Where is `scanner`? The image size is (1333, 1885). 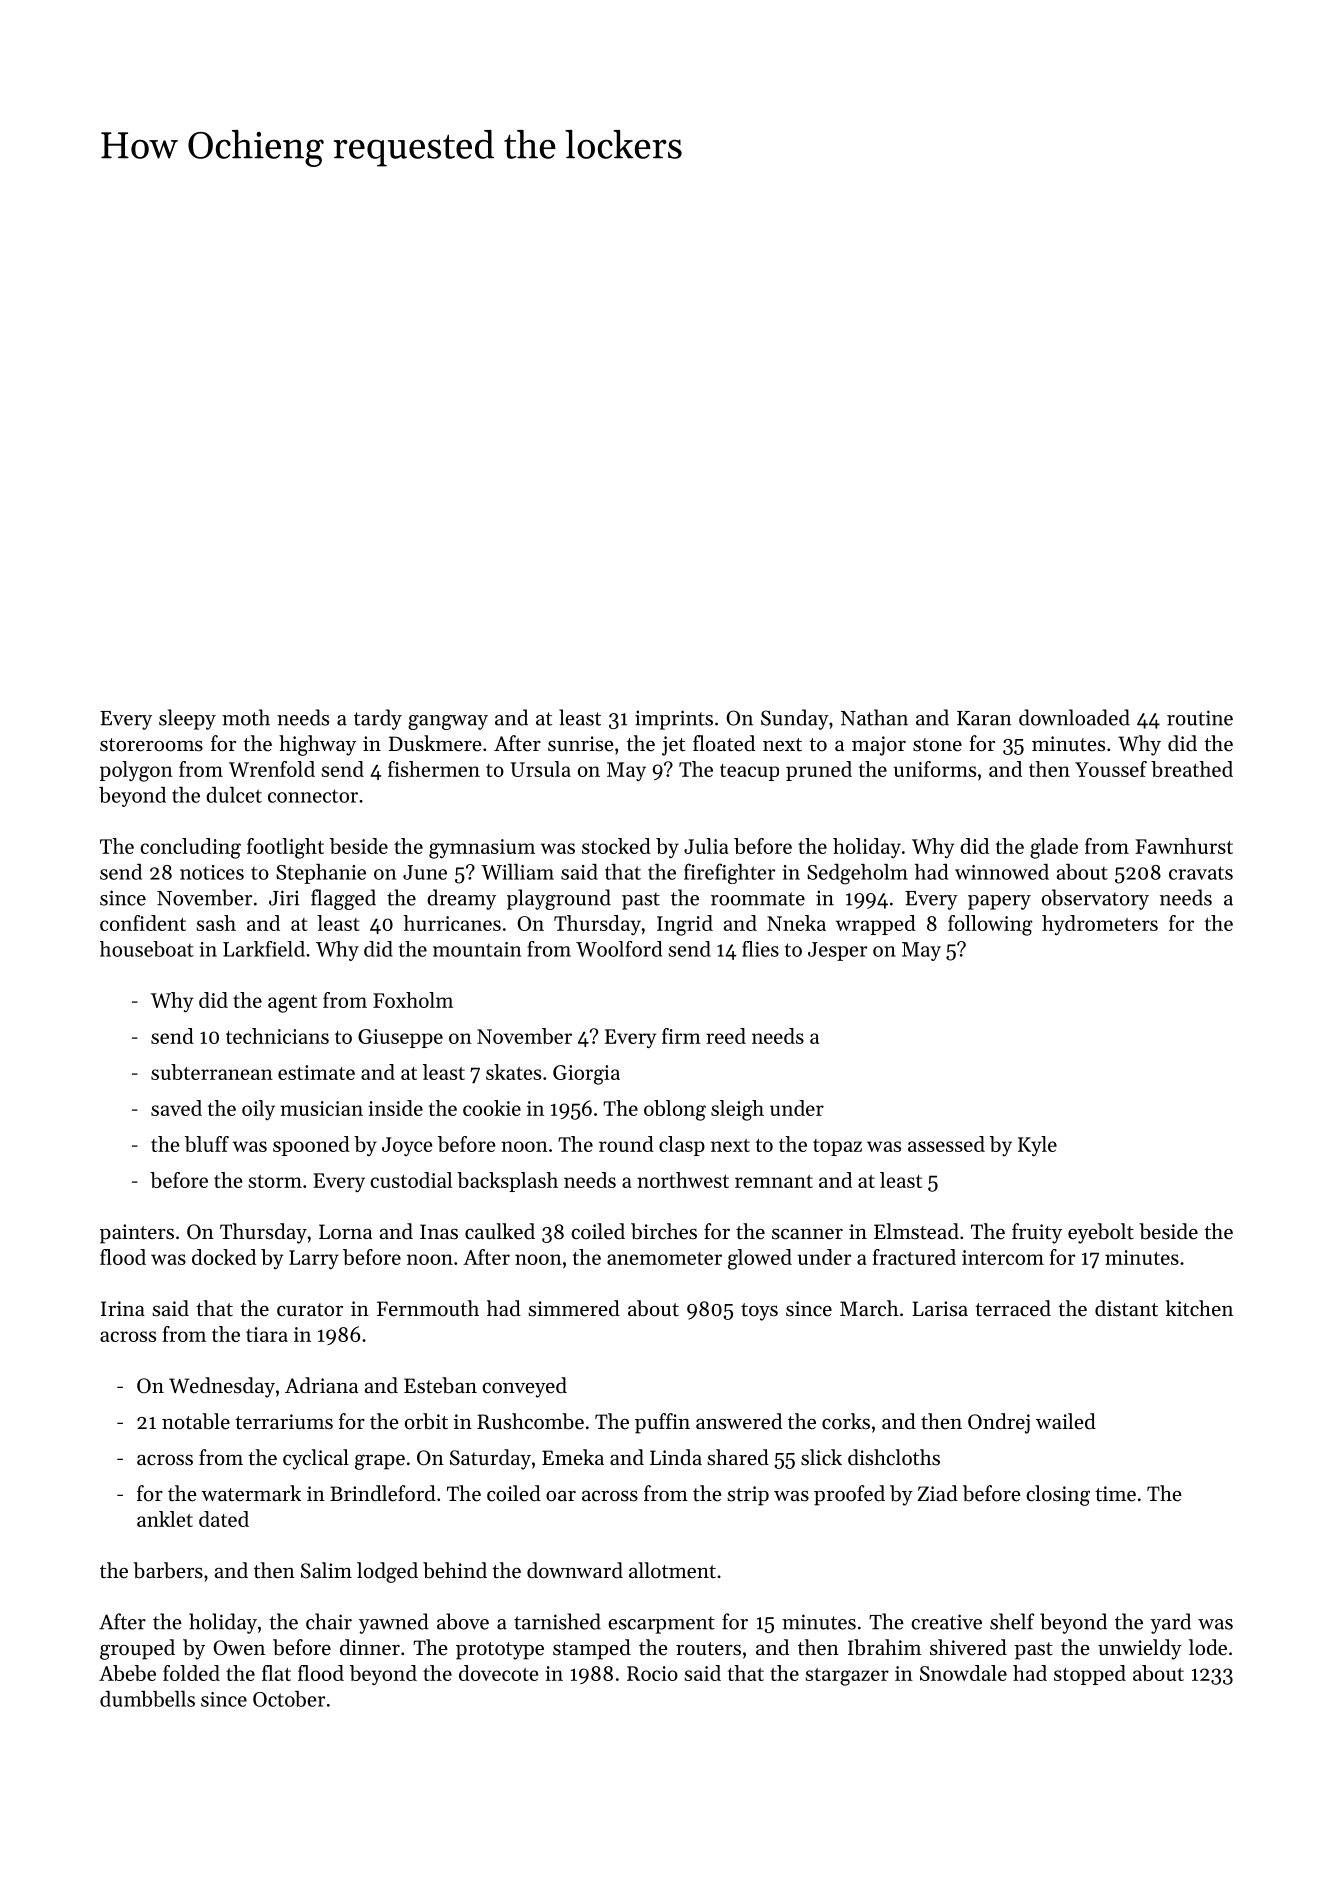 scanner is located at coordinates (807, 1234).
